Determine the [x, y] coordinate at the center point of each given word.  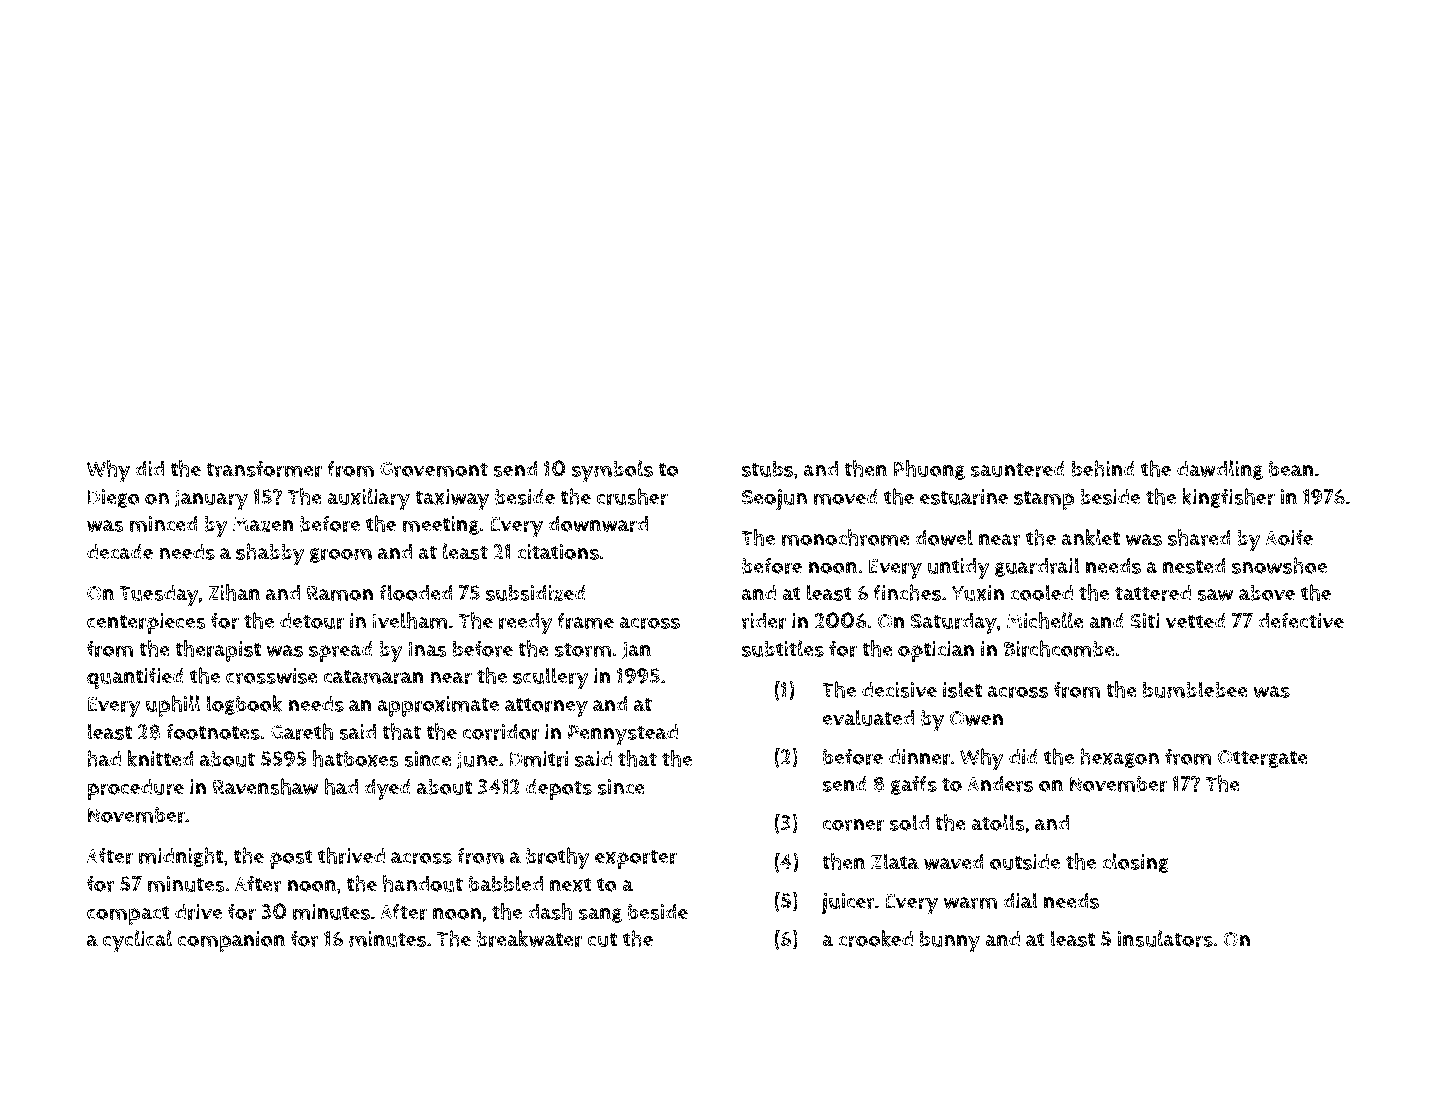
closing [1135, 863]
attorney [546, 707]
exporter [636, 859]
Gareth [302, 731]
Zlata [895, 861]
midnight [181, 857]
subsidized [536, 593]
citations [558, 552]
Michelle [1045, 620]
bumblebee [1195, 689]
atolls [998, 822]
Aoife [1289, 537]
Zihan [234, 592]
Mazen [263, 524]
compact [128, 915]
